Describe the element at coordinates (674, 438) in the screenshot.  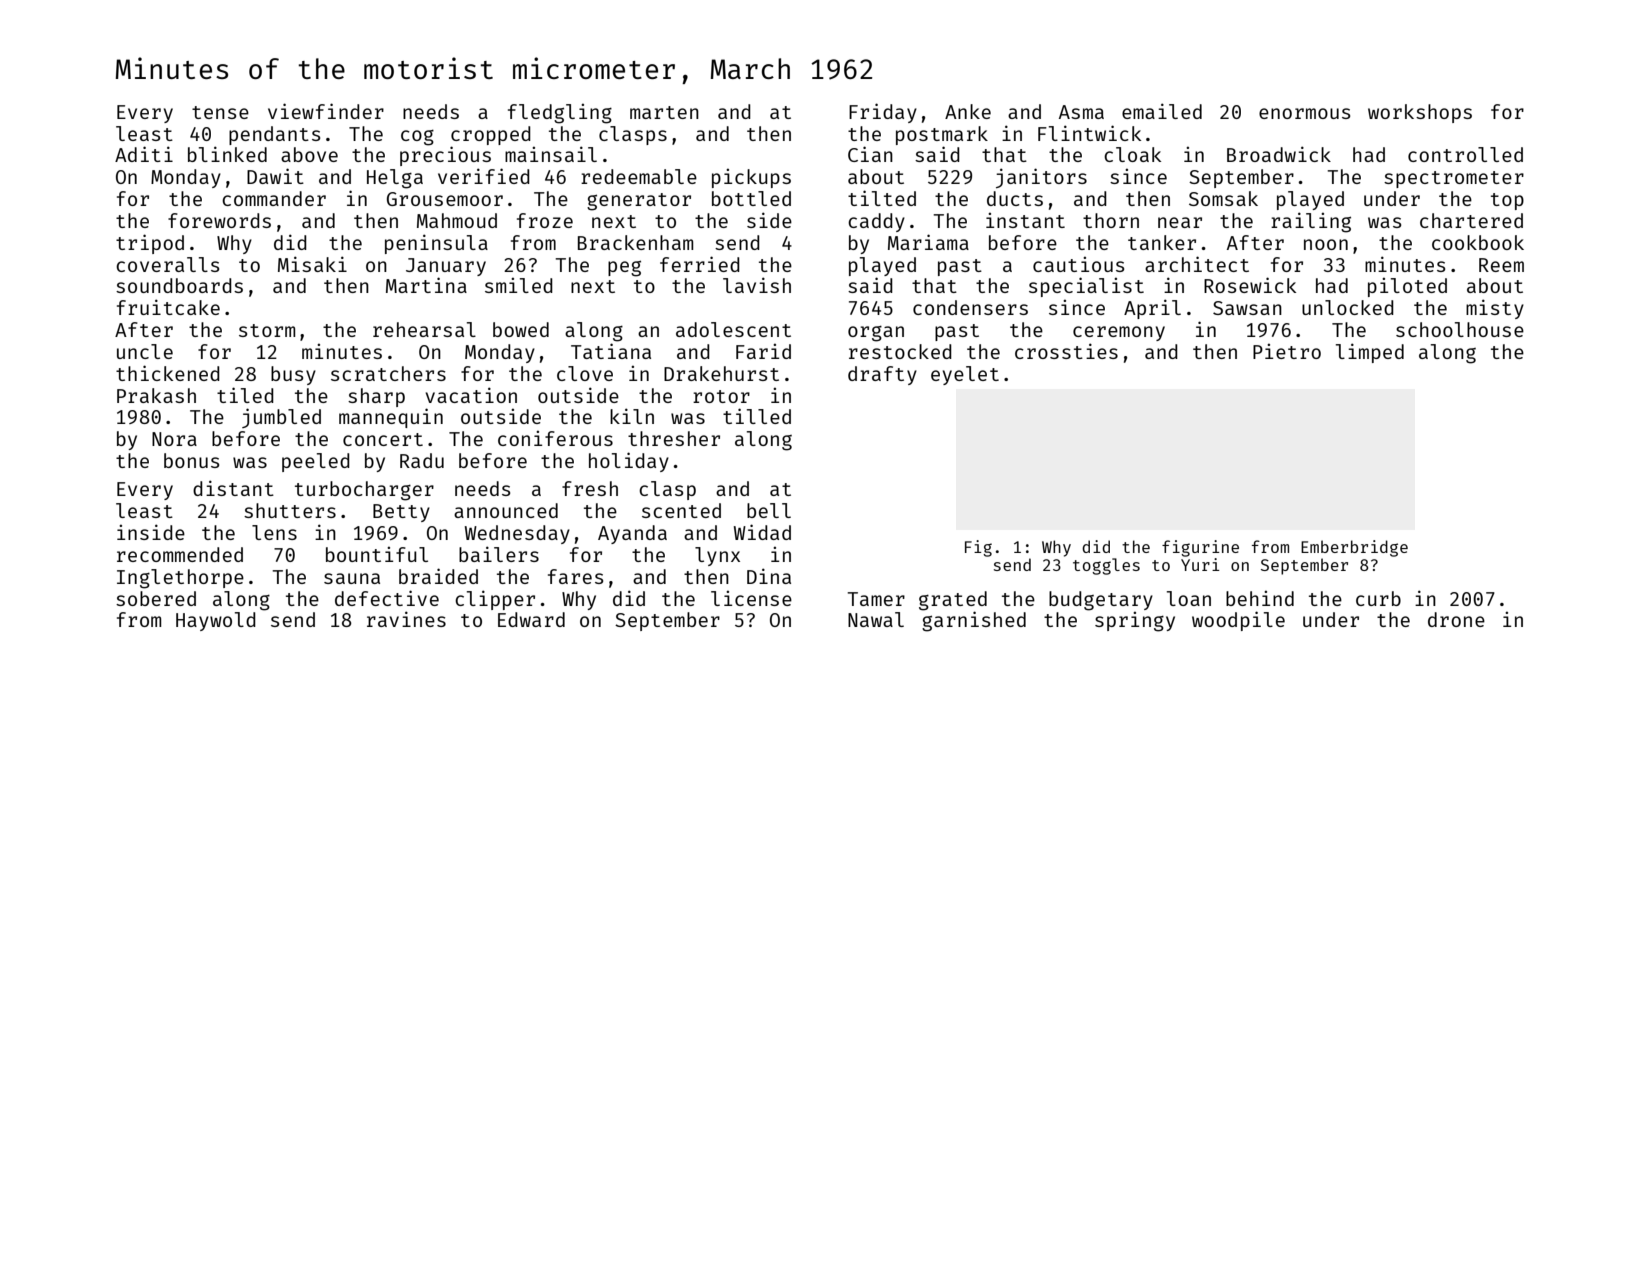
I see `thresher` at that location.
